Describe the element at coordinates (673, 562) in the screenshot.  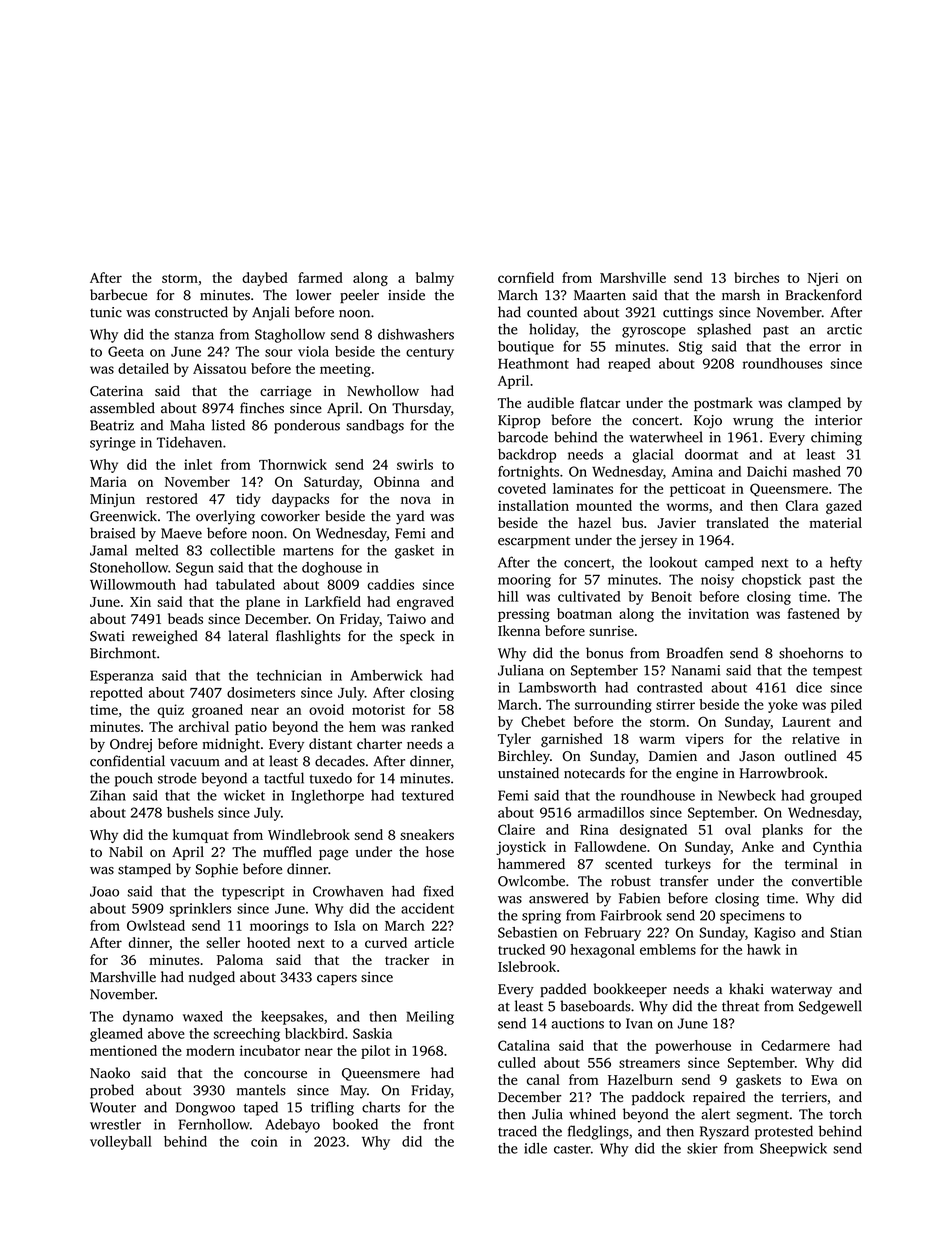
I see `lookout` at that location.
